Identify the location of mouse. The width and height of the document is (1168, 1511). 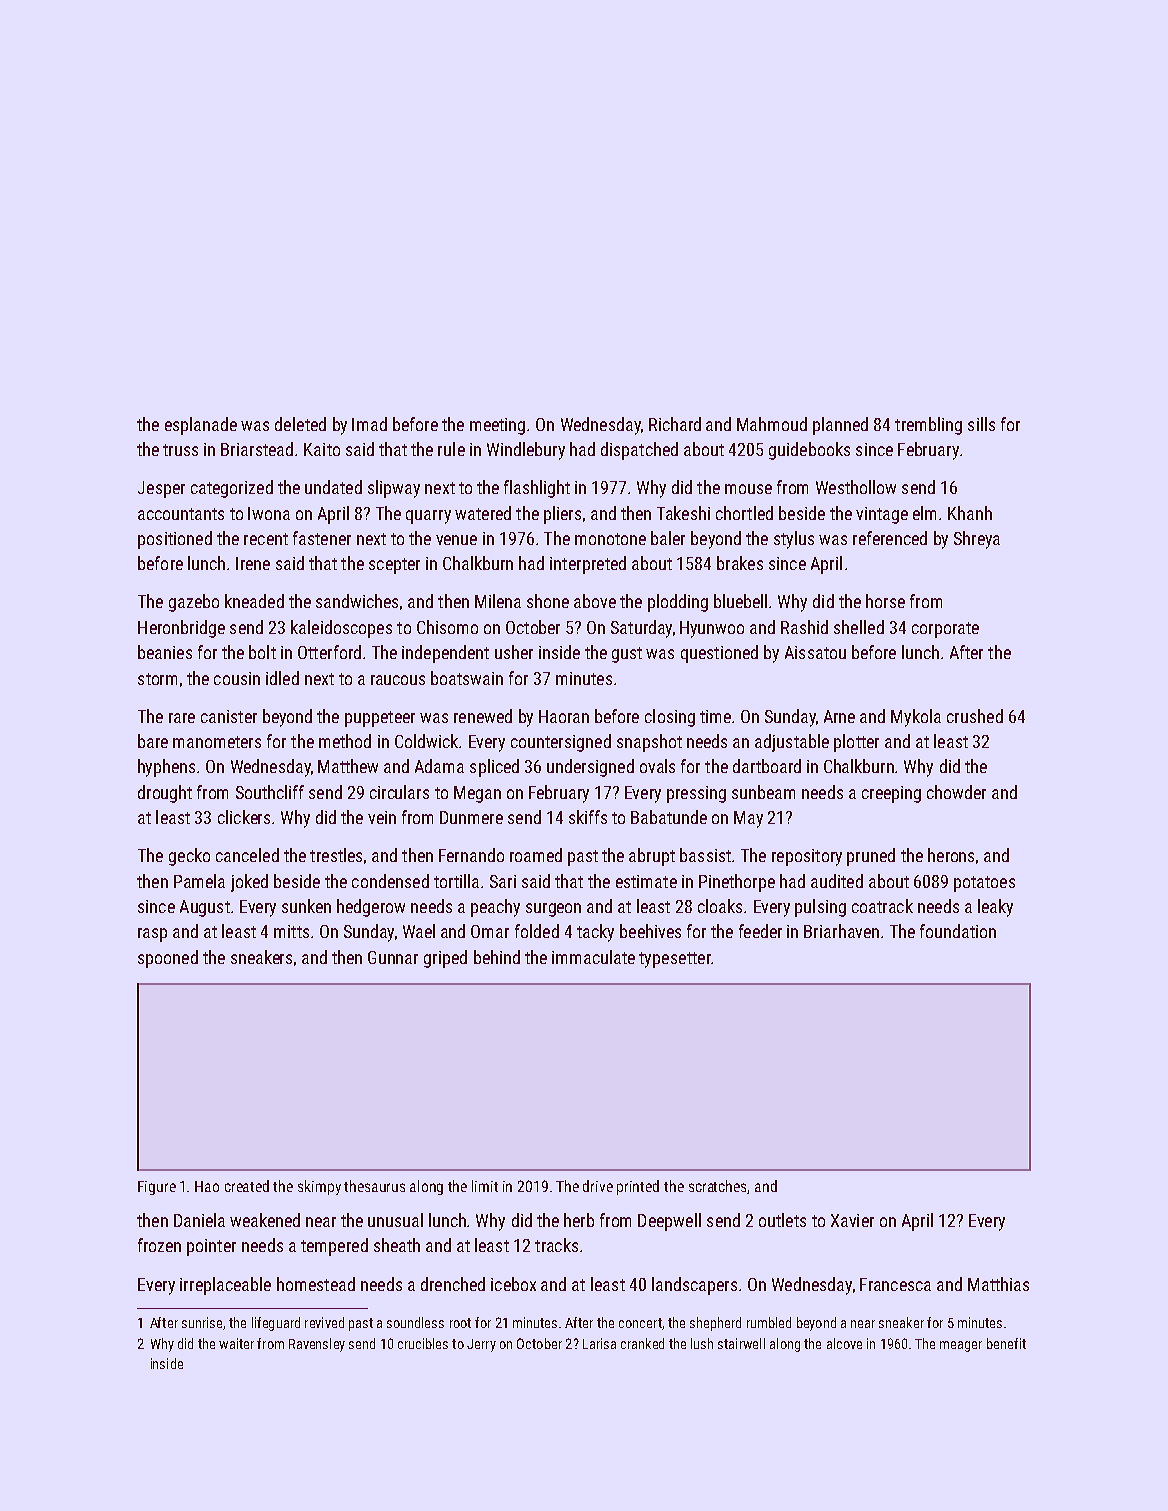
(748, 489).
